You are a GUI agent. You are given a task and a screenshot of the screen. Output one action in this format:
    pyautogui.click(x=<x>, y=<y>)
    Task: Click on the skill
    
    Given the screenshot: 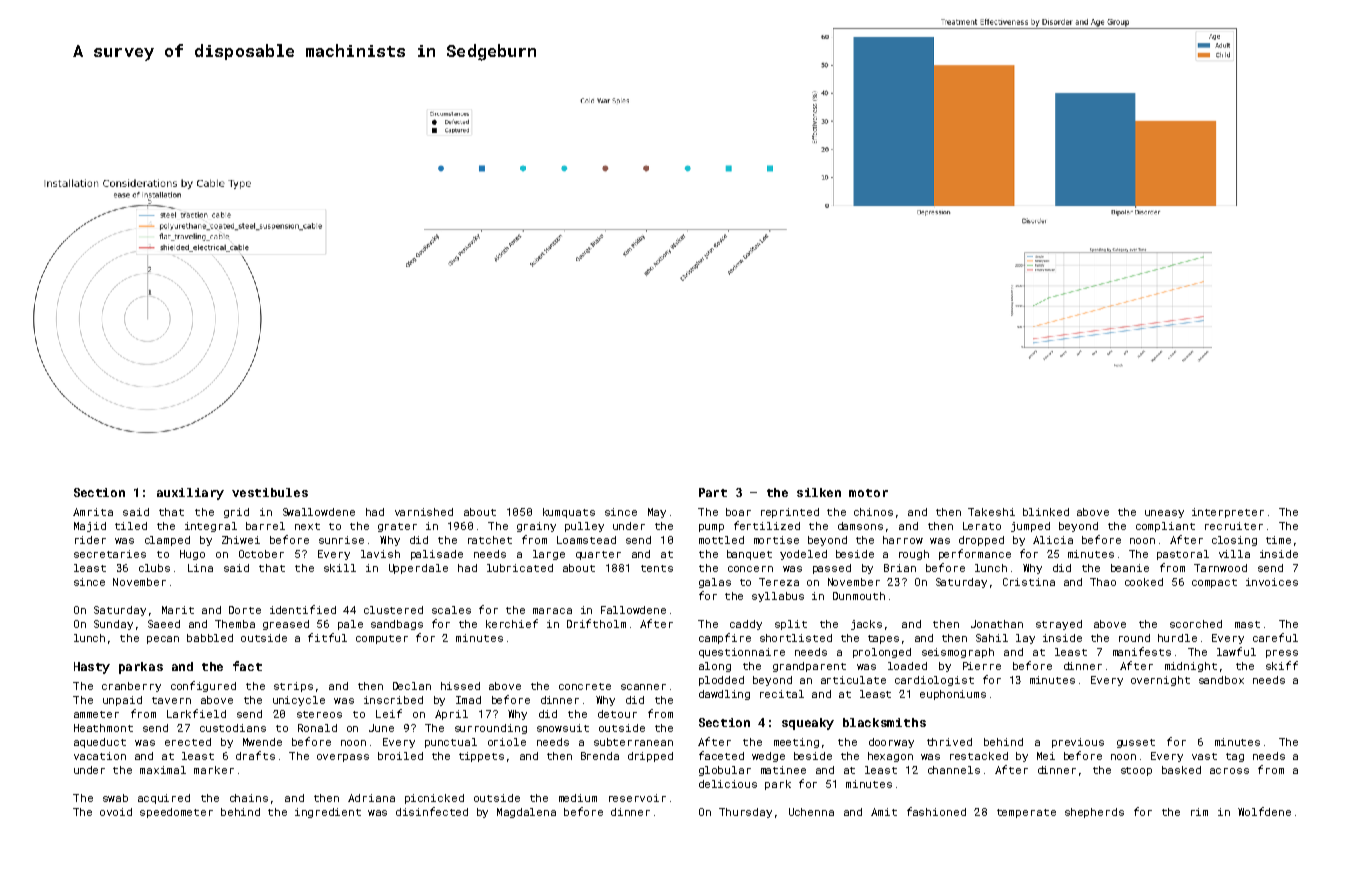 What is the action you would take?
    pyautogui.click(x=340, y=568)
